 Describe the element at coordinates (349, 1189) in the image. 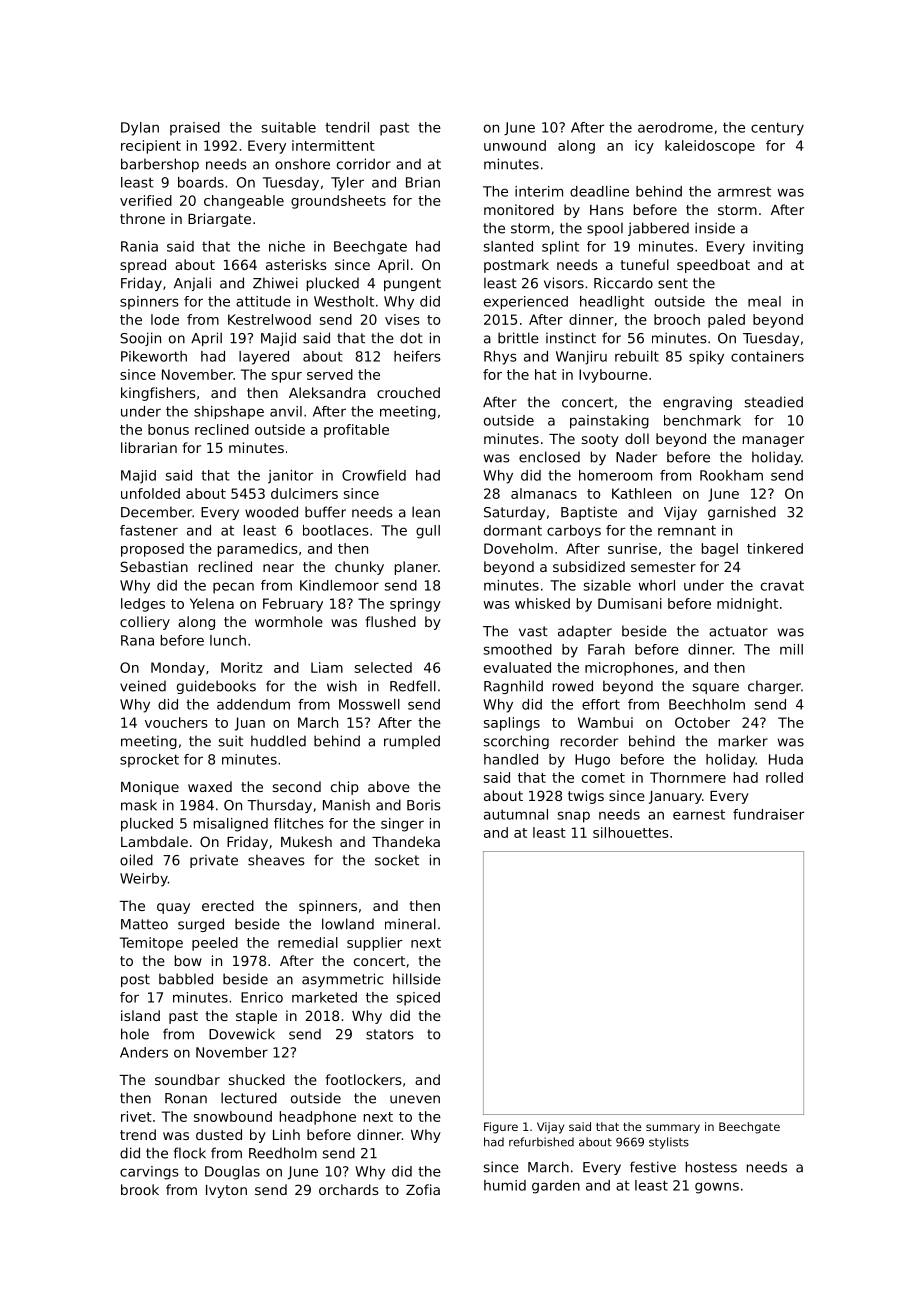

I see `orchards` at that location.
